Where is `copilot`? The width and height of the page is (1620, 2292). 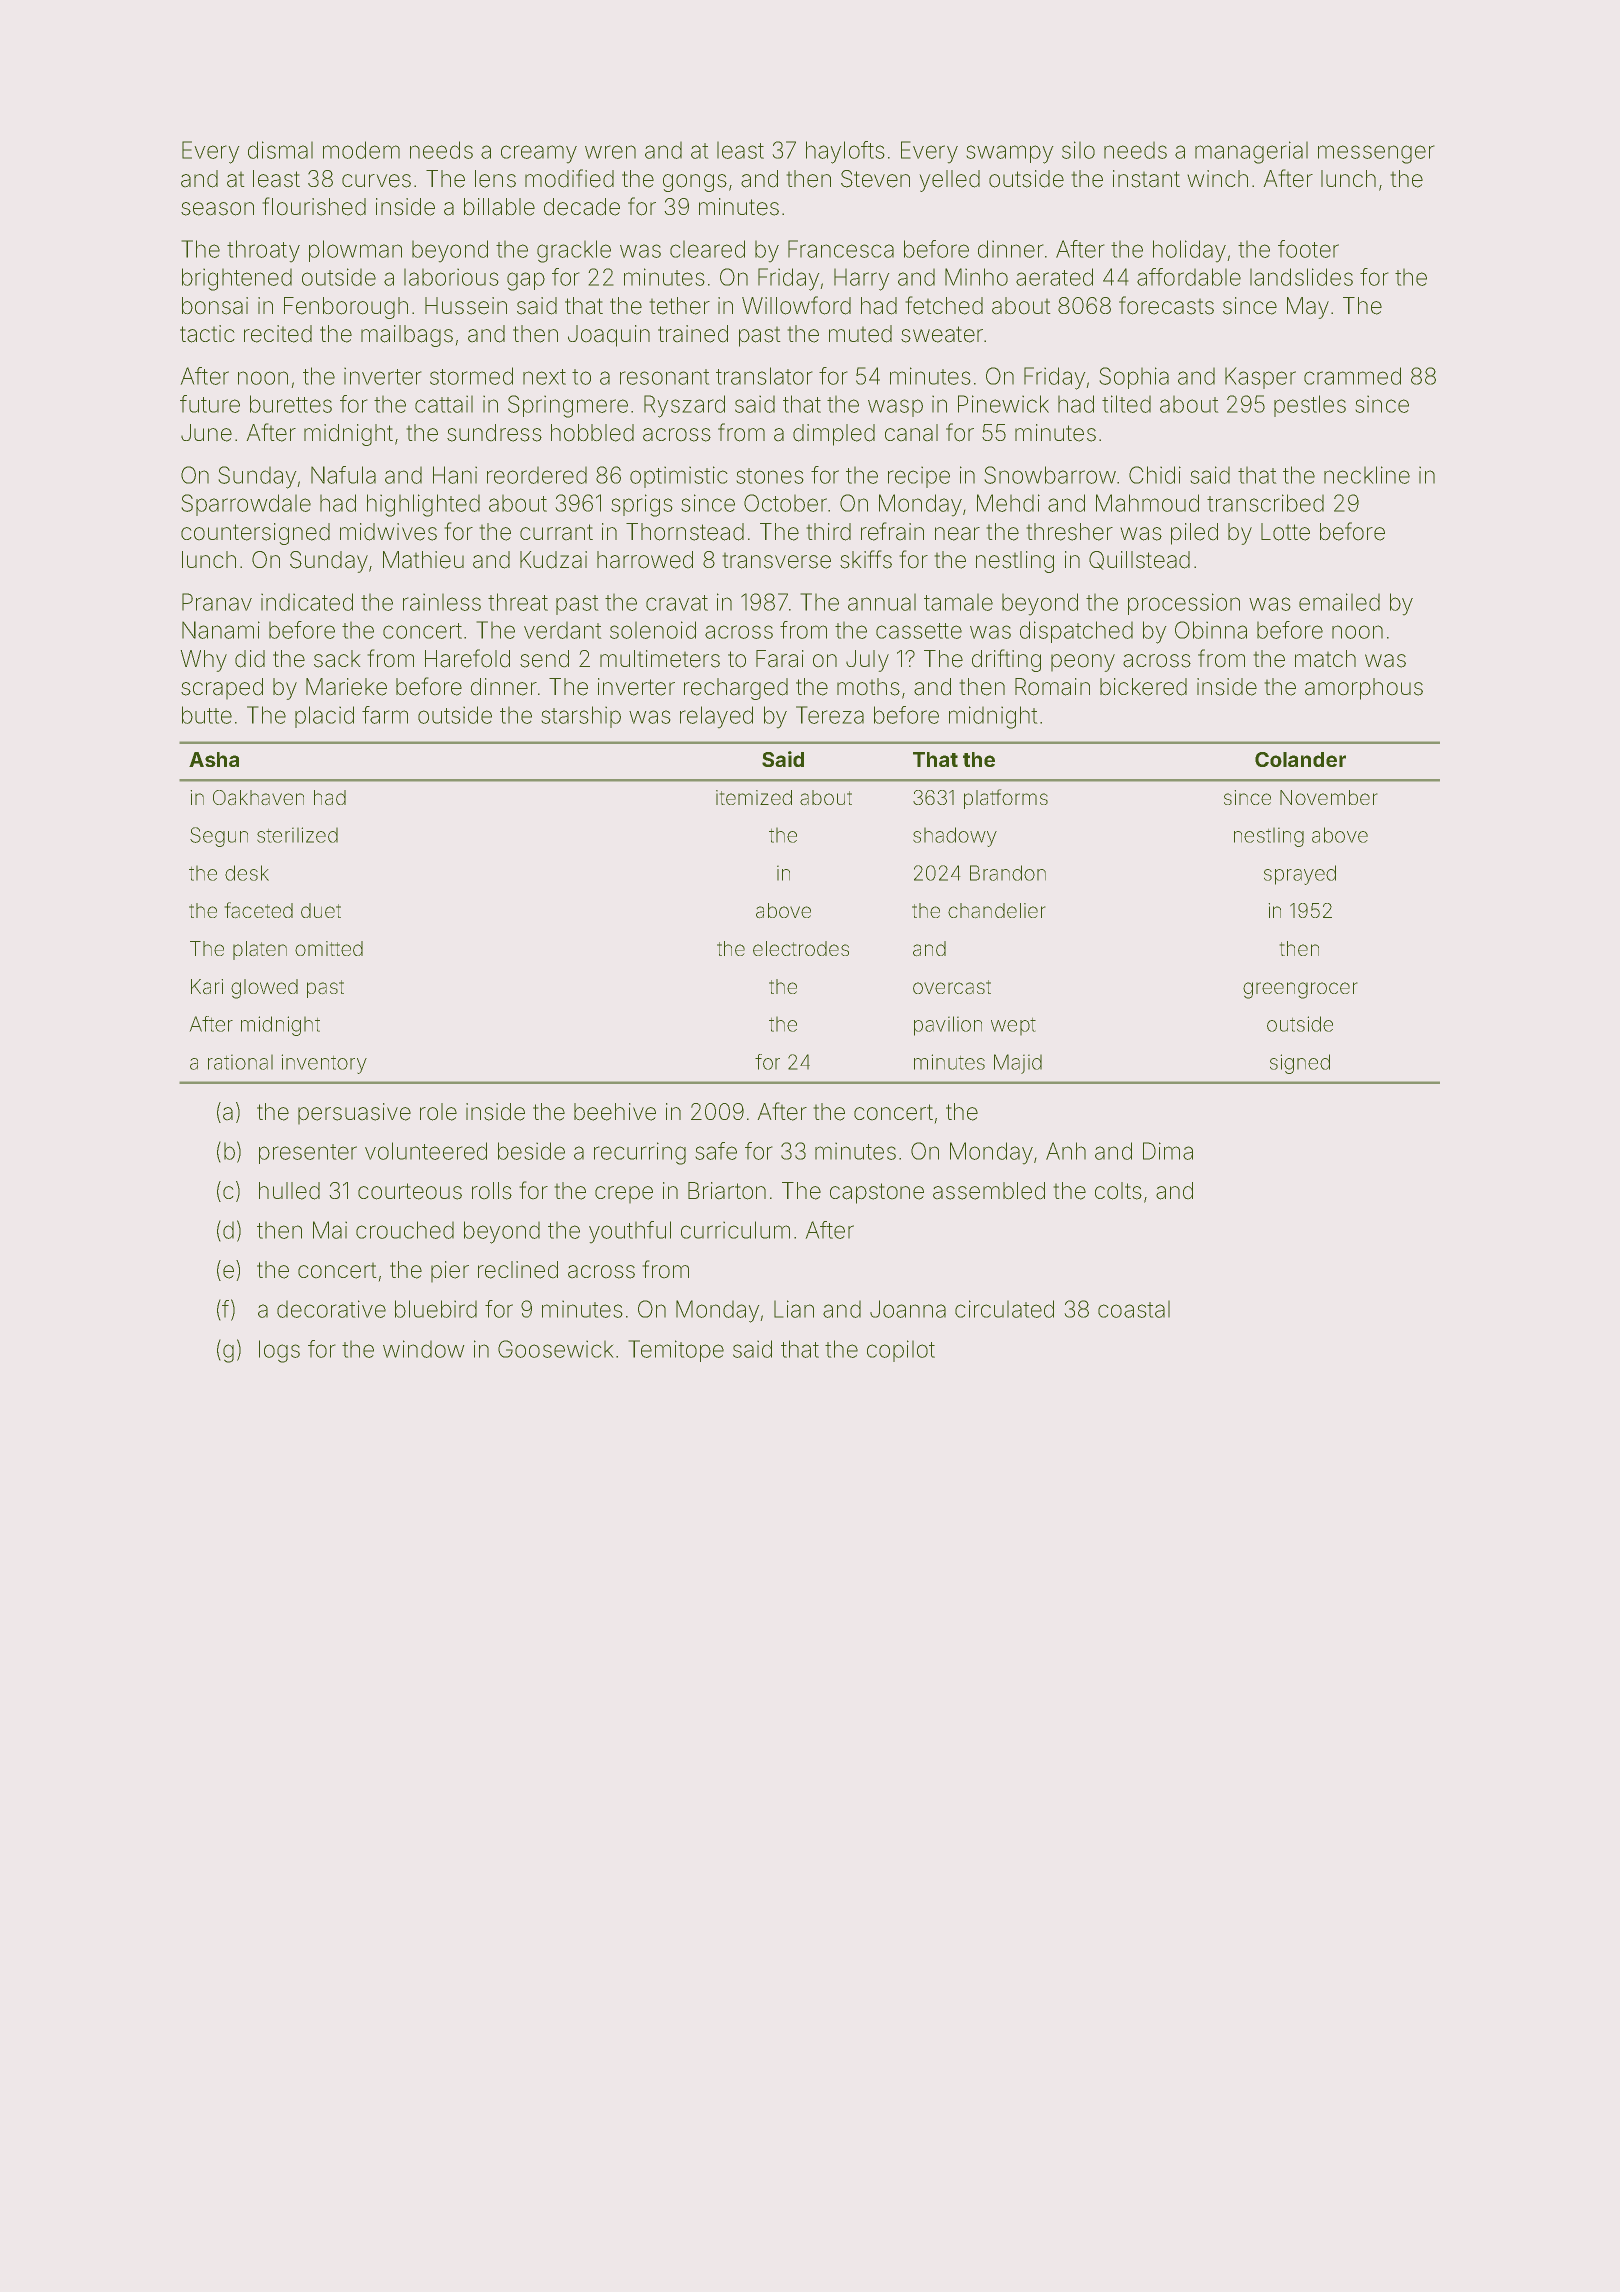
copilot is located at coordinates (901, 1351).
